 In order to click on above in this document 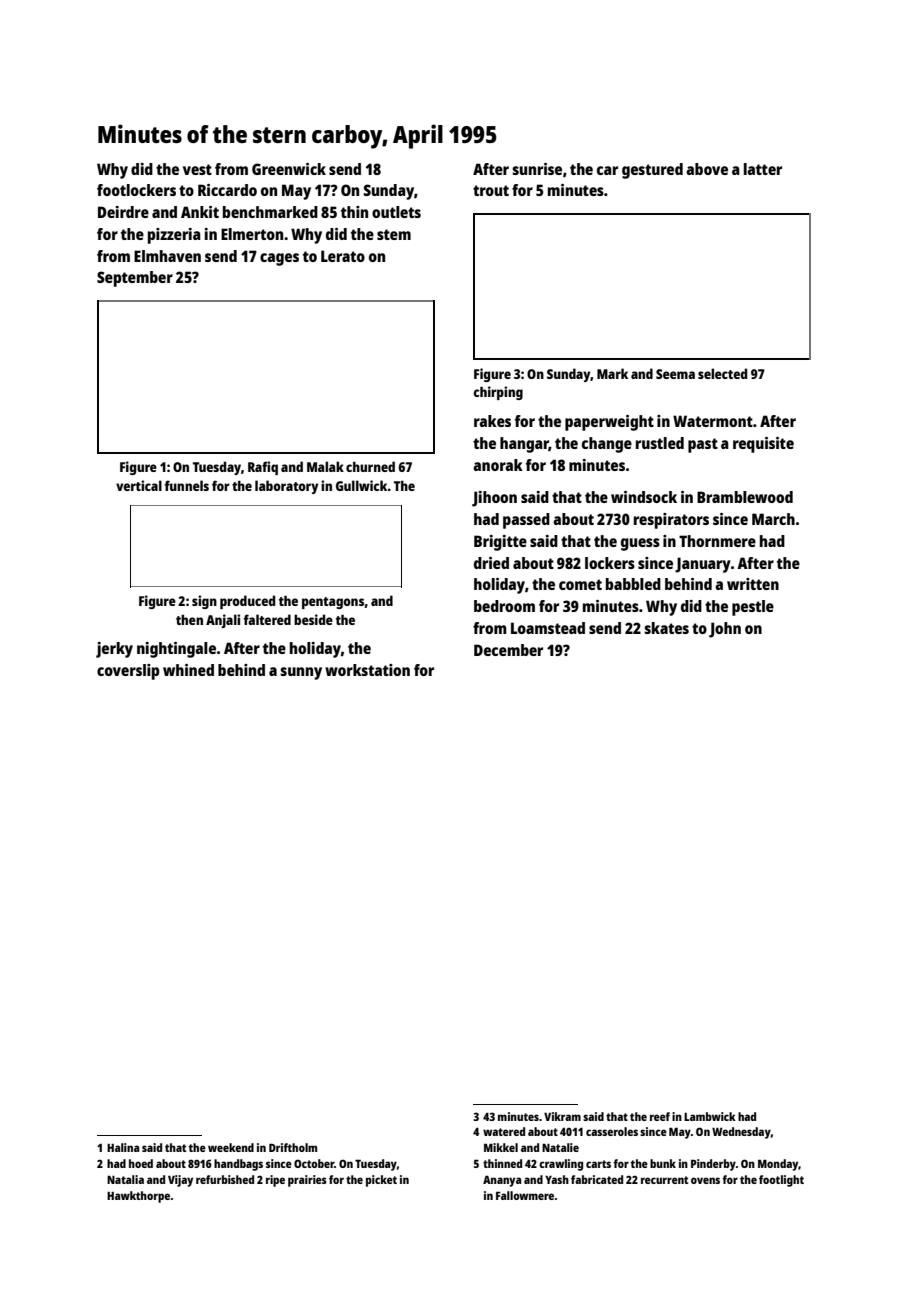, I will do `click(707, 169)`.
